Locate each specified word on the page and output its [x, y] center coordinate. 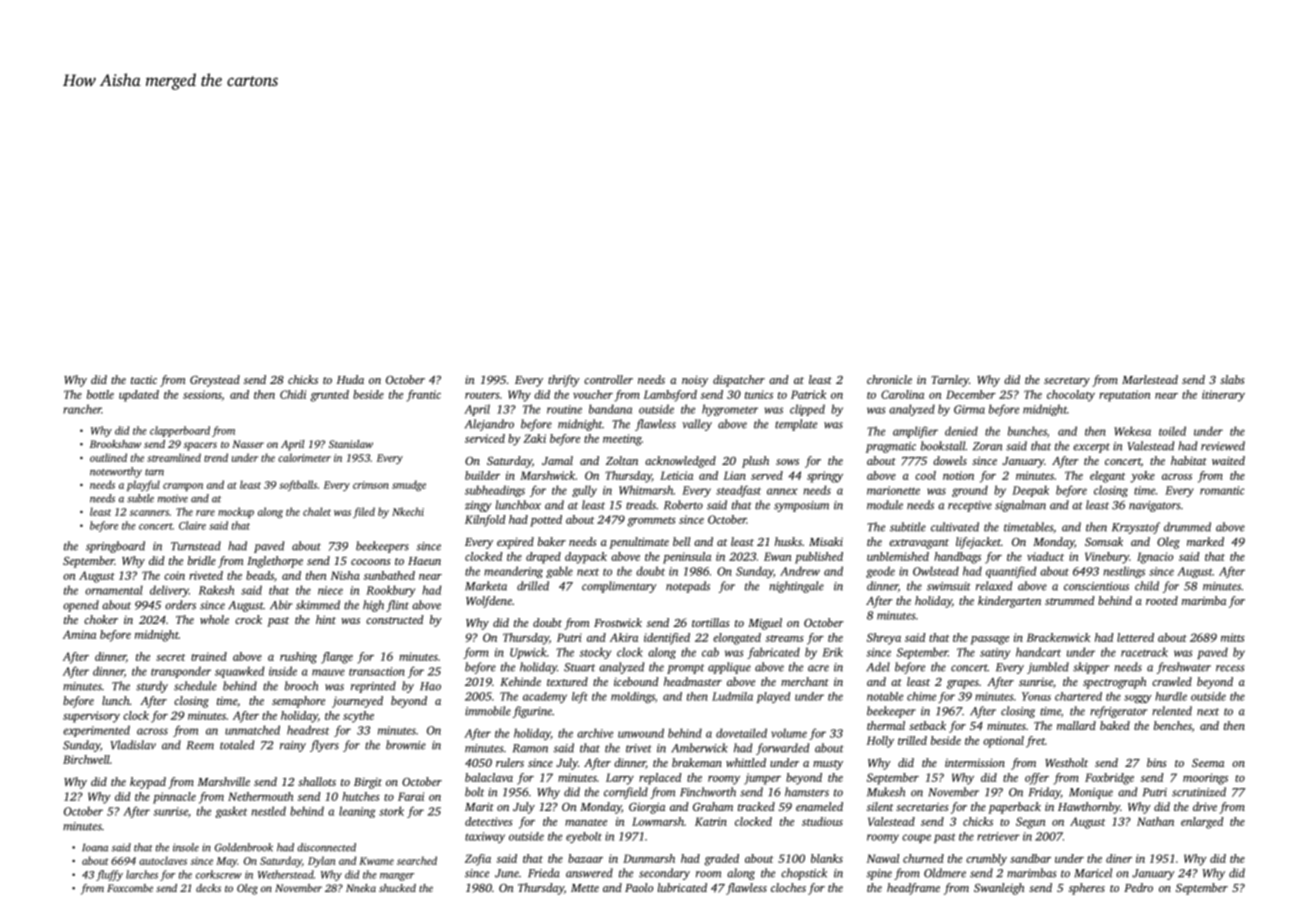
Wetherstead [286, 874]
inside [283, 671]
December [971, 394]
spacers [200, 446]
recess [1230, 668]
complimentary [619, 587]
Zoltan [622, 460]
